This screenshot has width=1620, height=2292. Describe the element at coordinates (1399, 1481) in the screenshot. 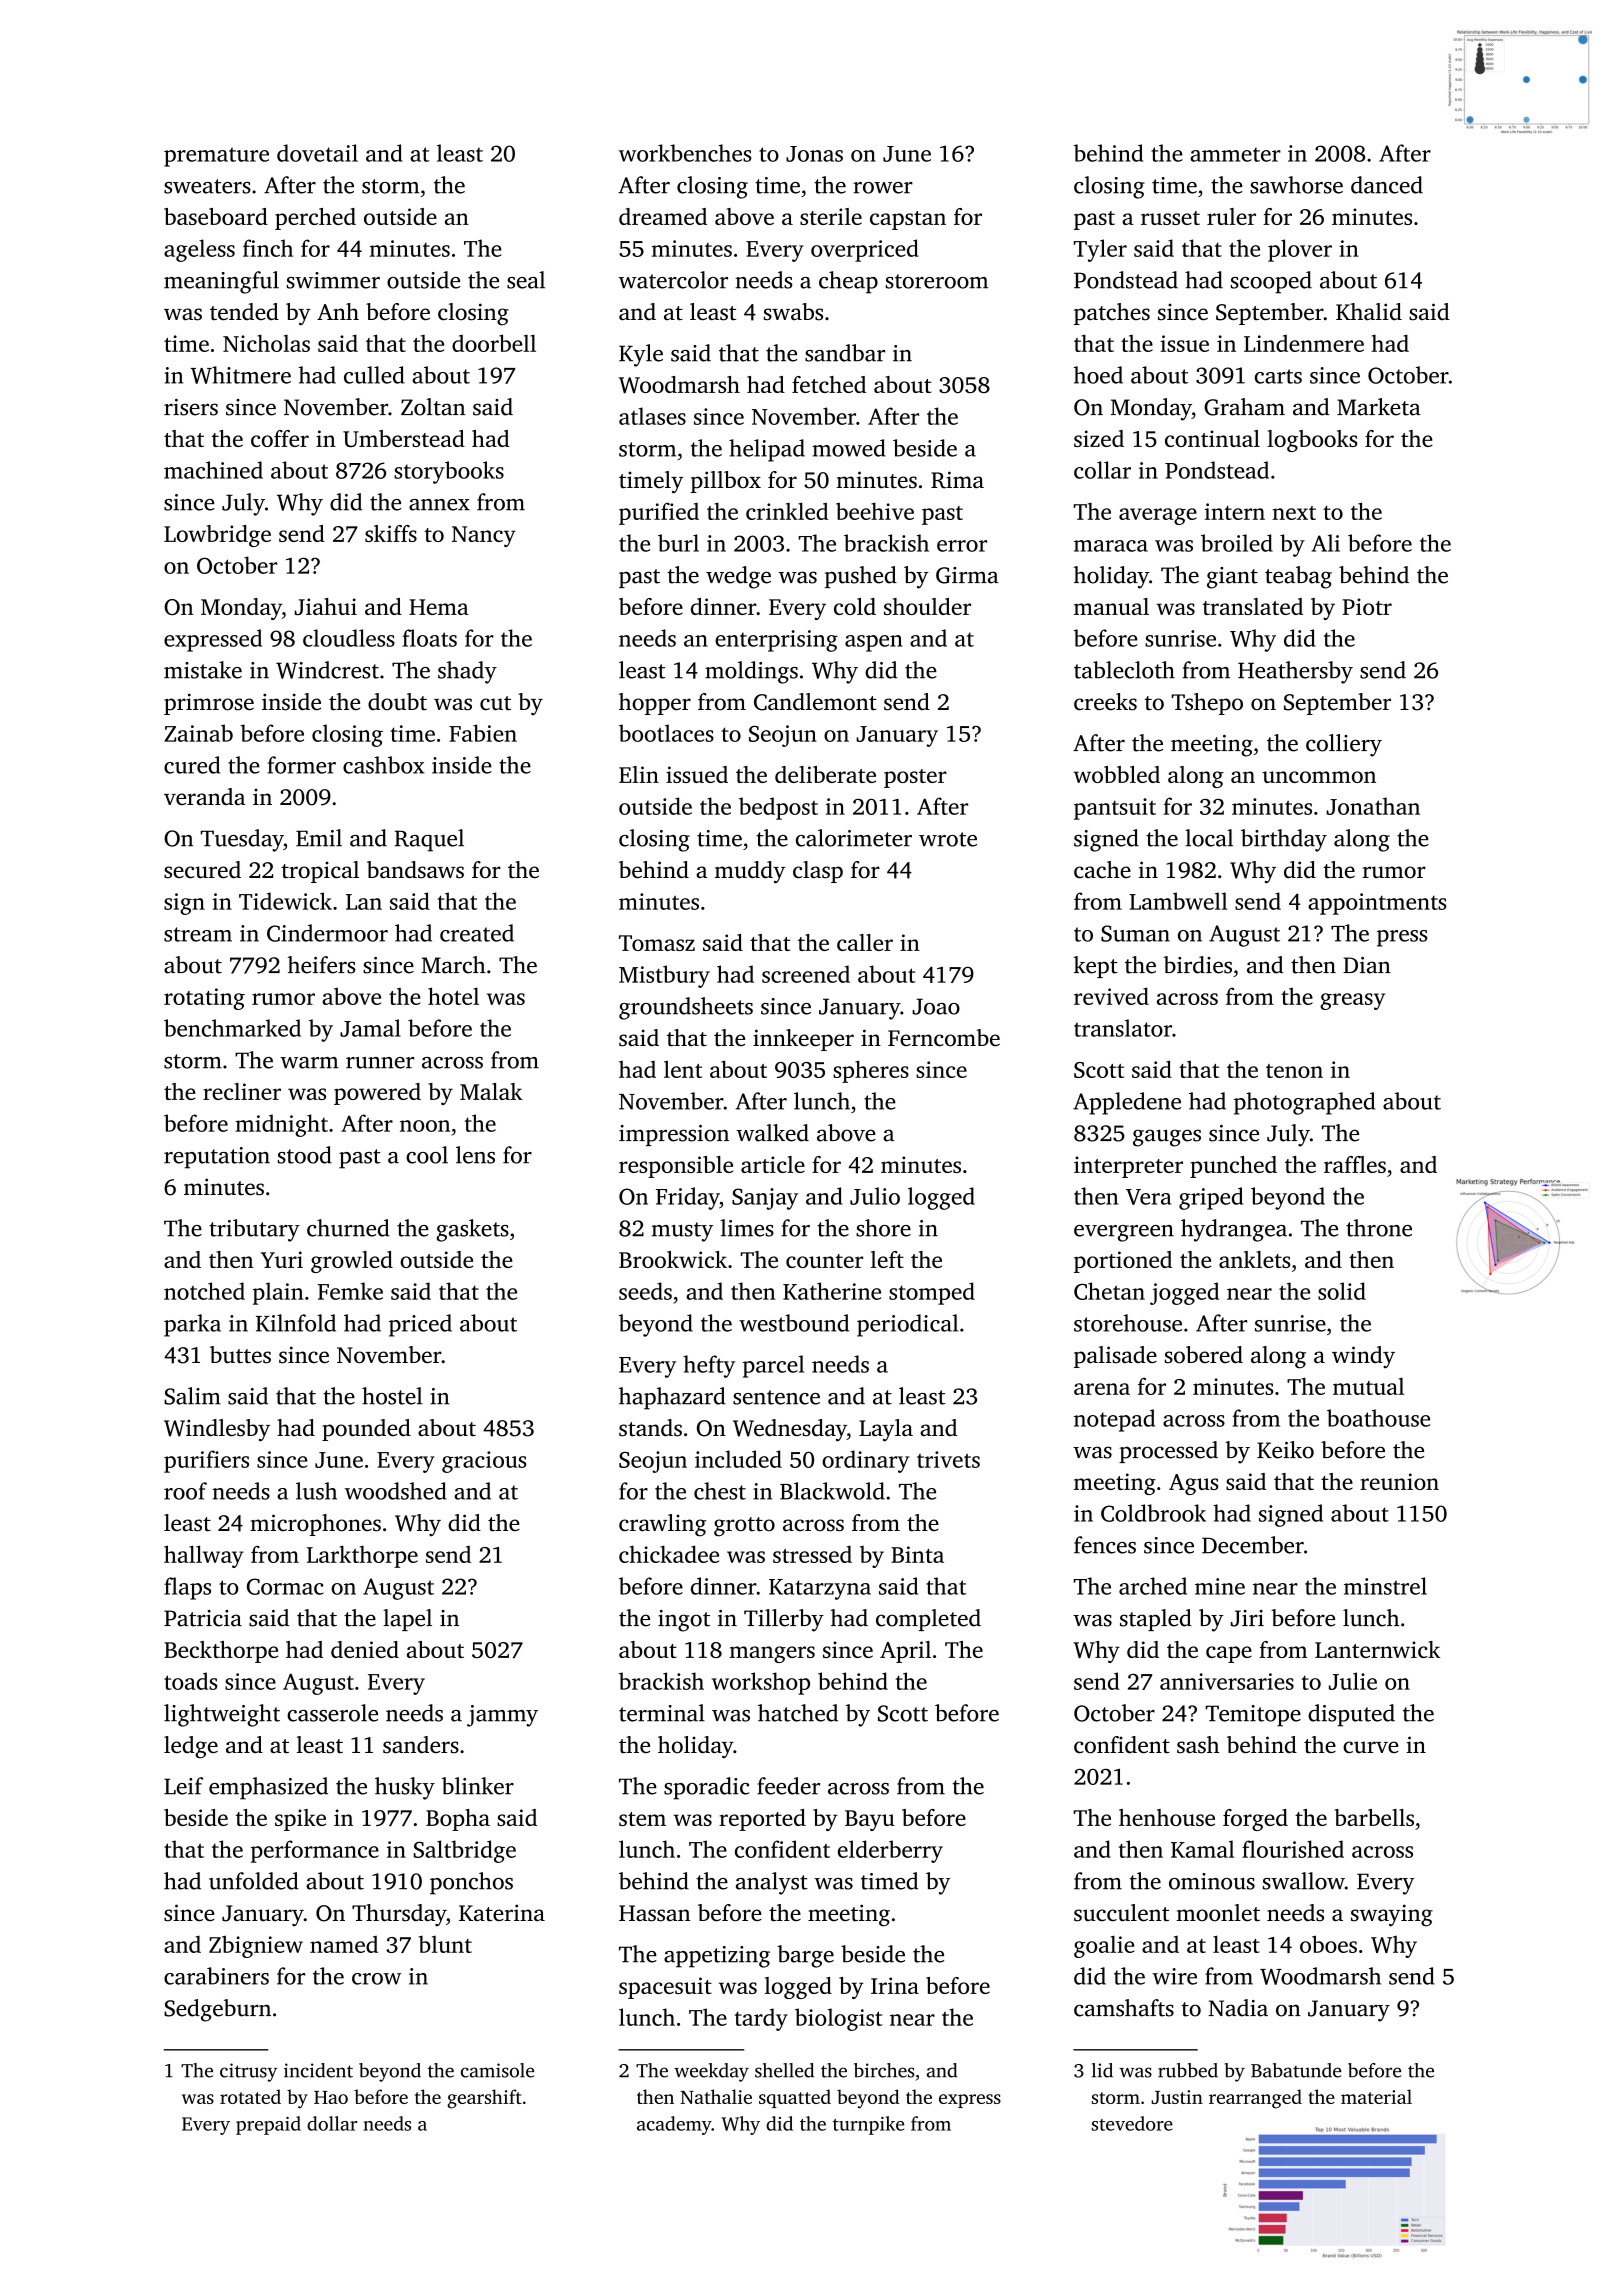

I see `reunion` at that location.
